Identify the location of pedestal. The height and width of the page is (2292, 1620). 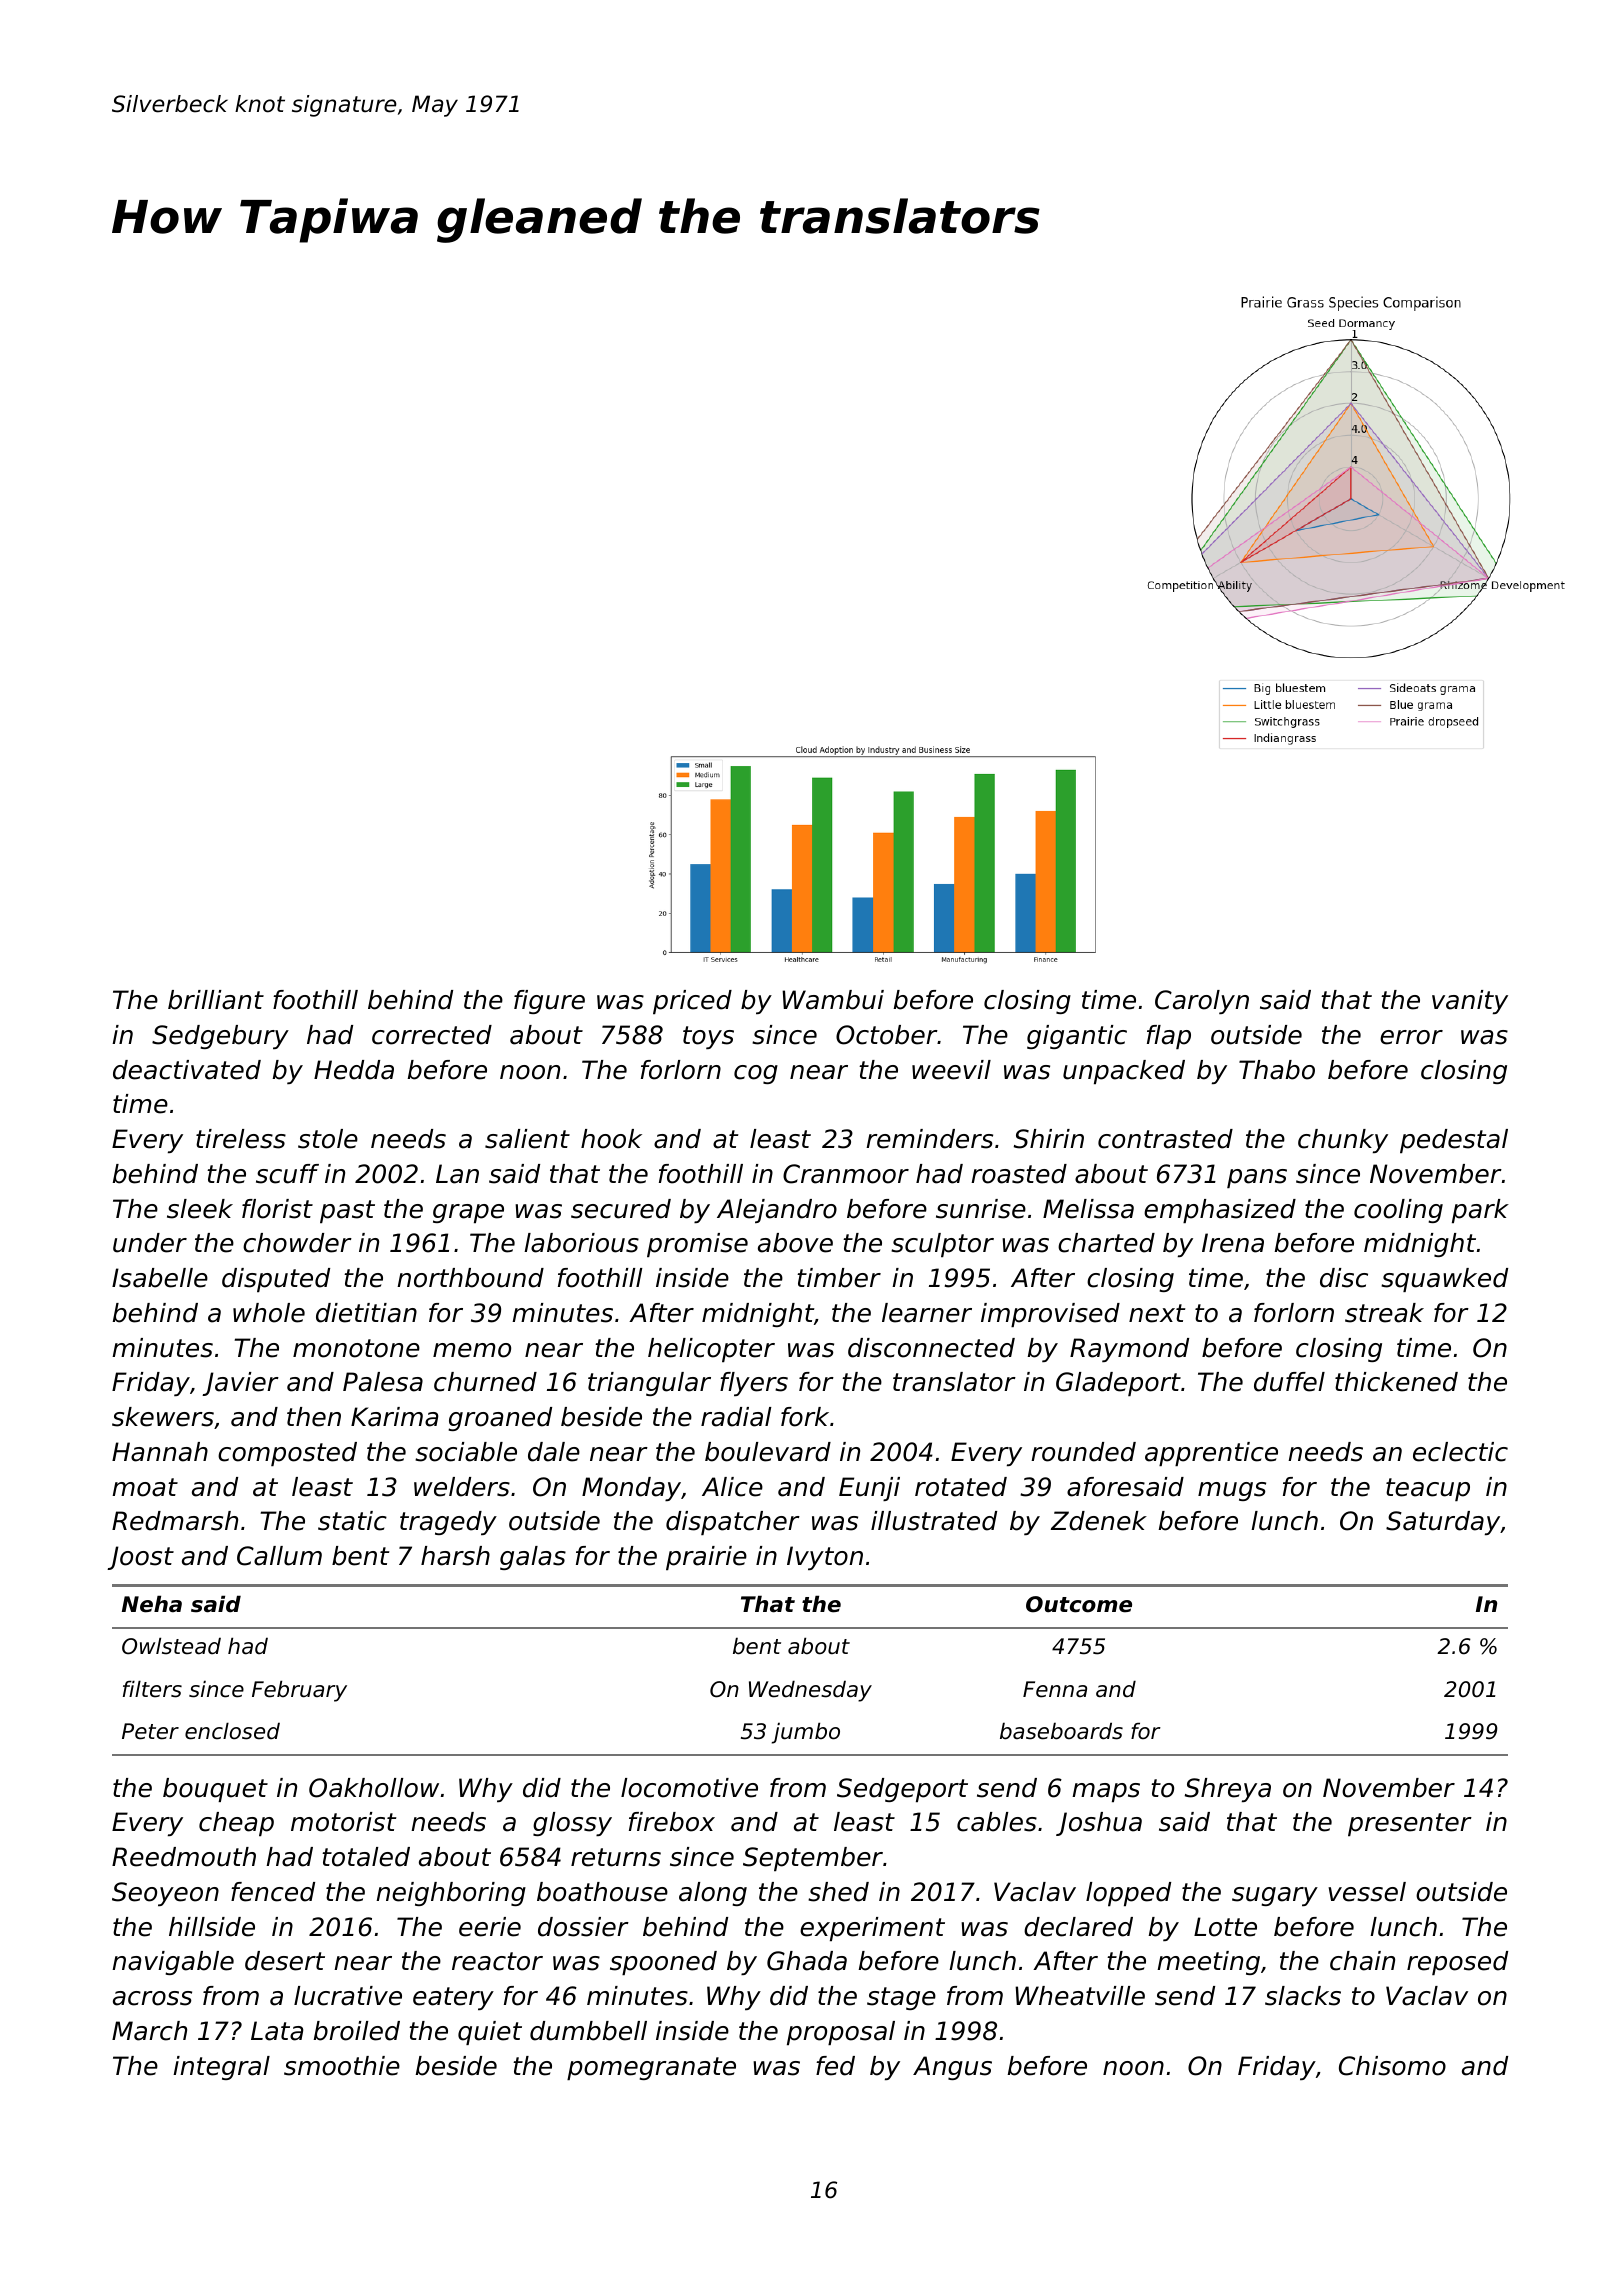
(1454, 1141).
